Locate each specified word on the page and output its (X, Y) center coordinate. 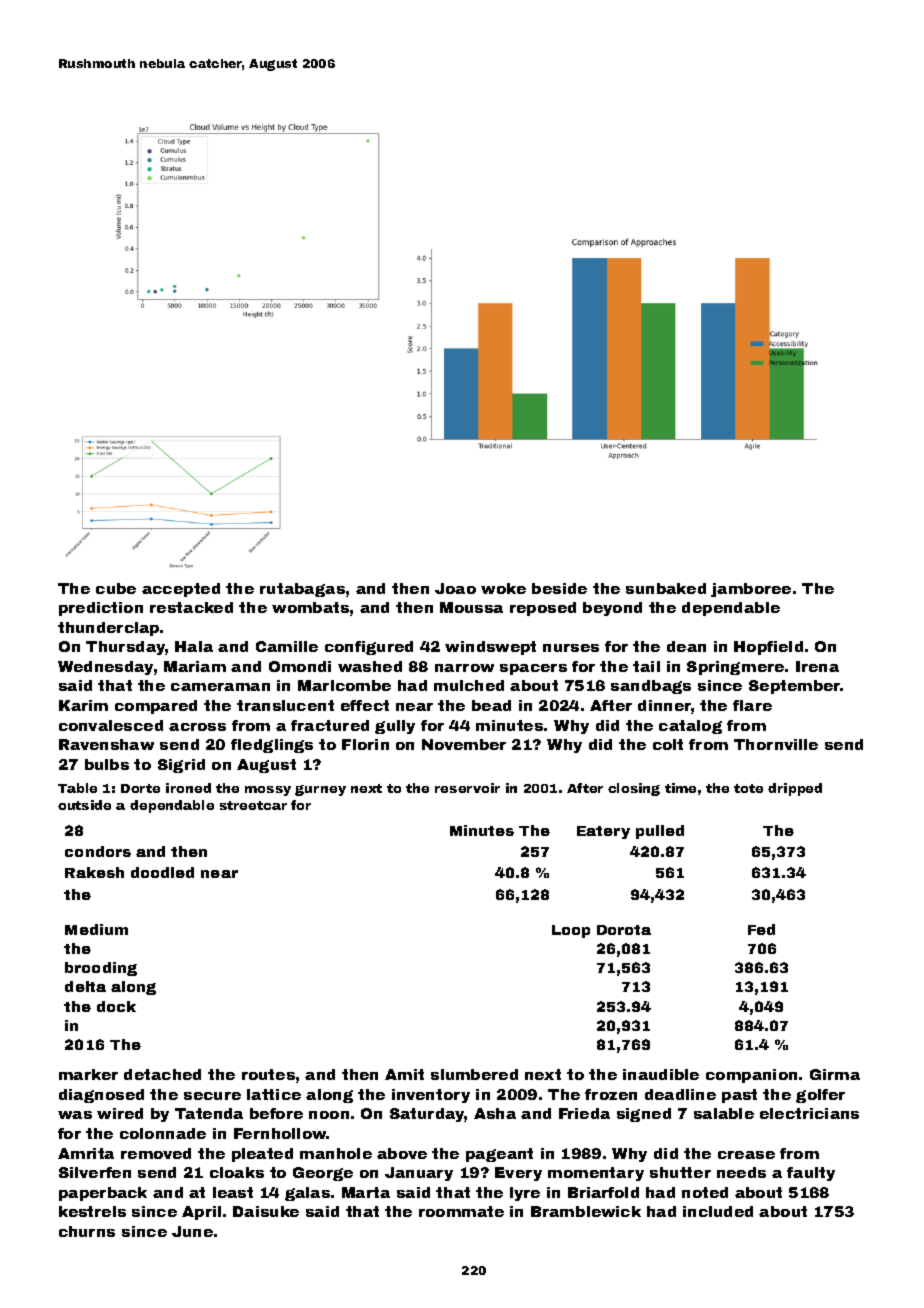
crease (746, 1155)
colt (668, 744)
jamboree (751, 590)
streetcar (253, 805)
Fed (761, 929)
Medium (96, 929)
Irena (817, 666)
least (233, 1192)
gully (395, 727)
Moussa (471, 607)
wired (120, 1113)
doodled (162, 872)
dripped (795, 789)
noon (329, 1115)
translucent (285, 705)
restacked (191, 607)
